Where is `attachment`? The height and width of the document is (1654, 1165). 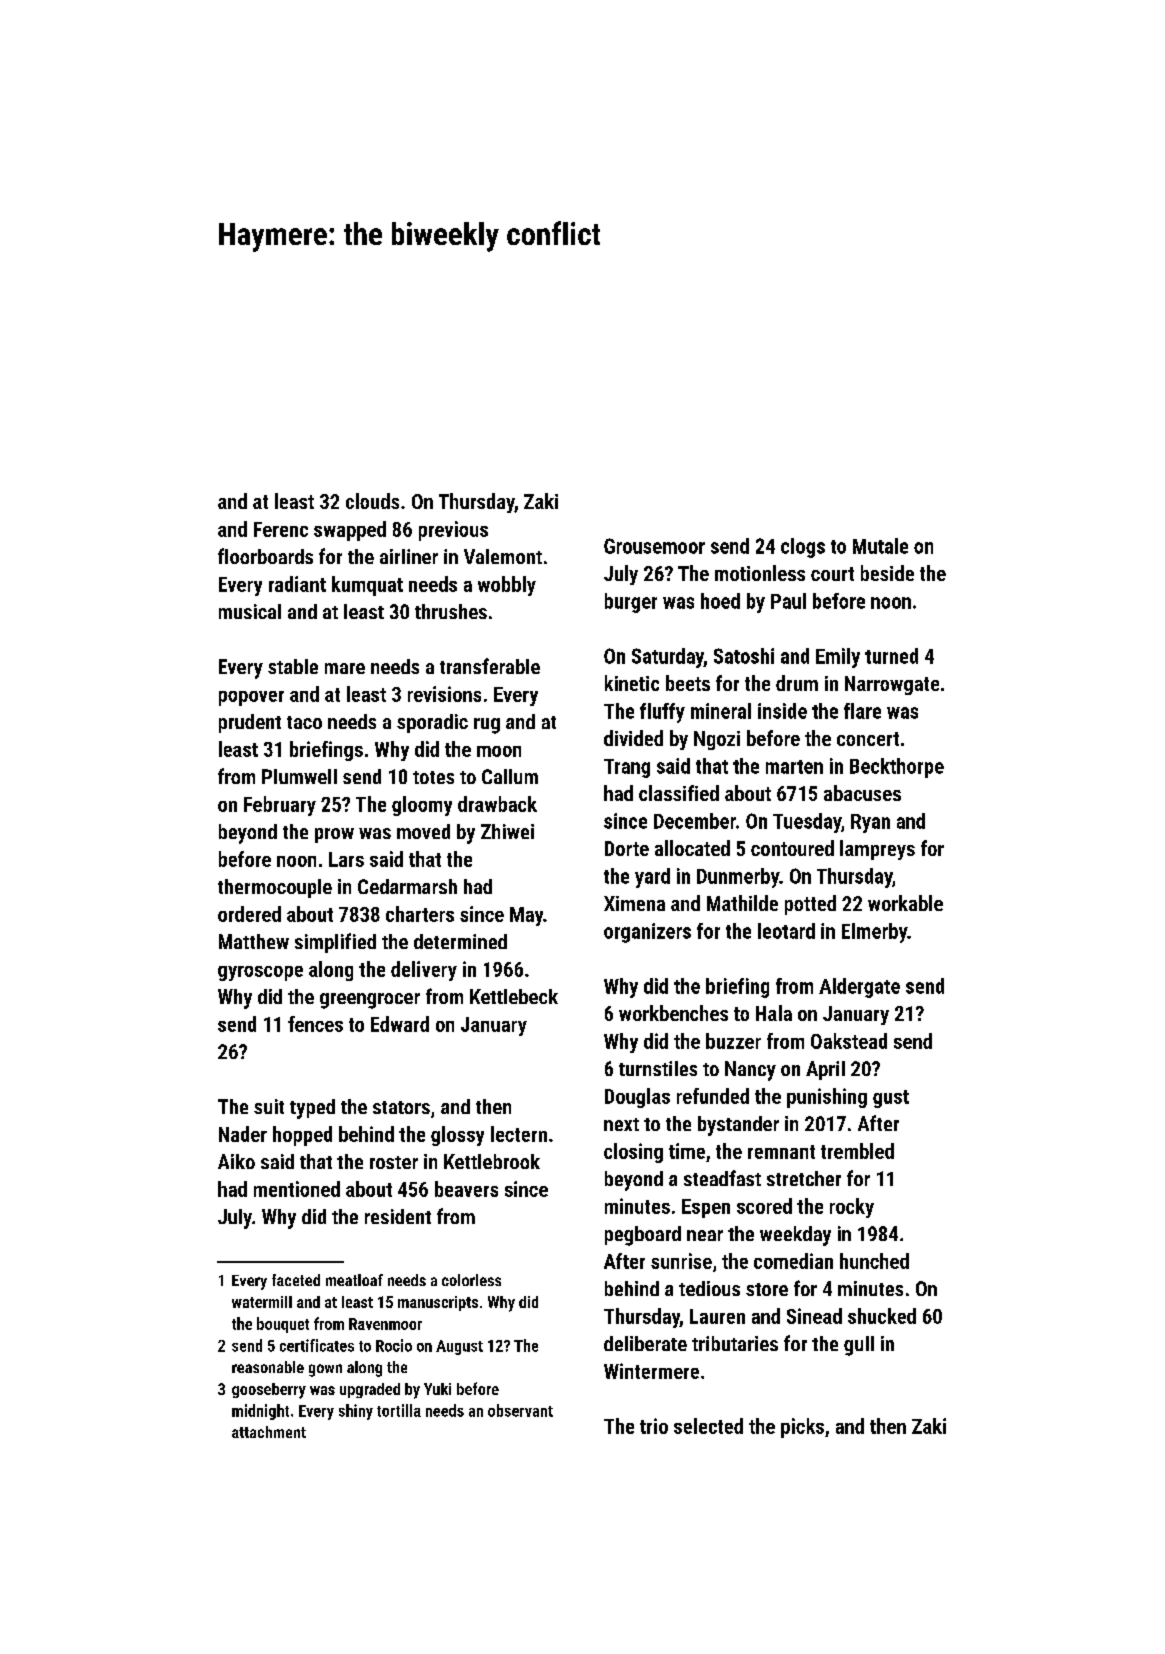 attachment is located at coordinates (269, 1432).
